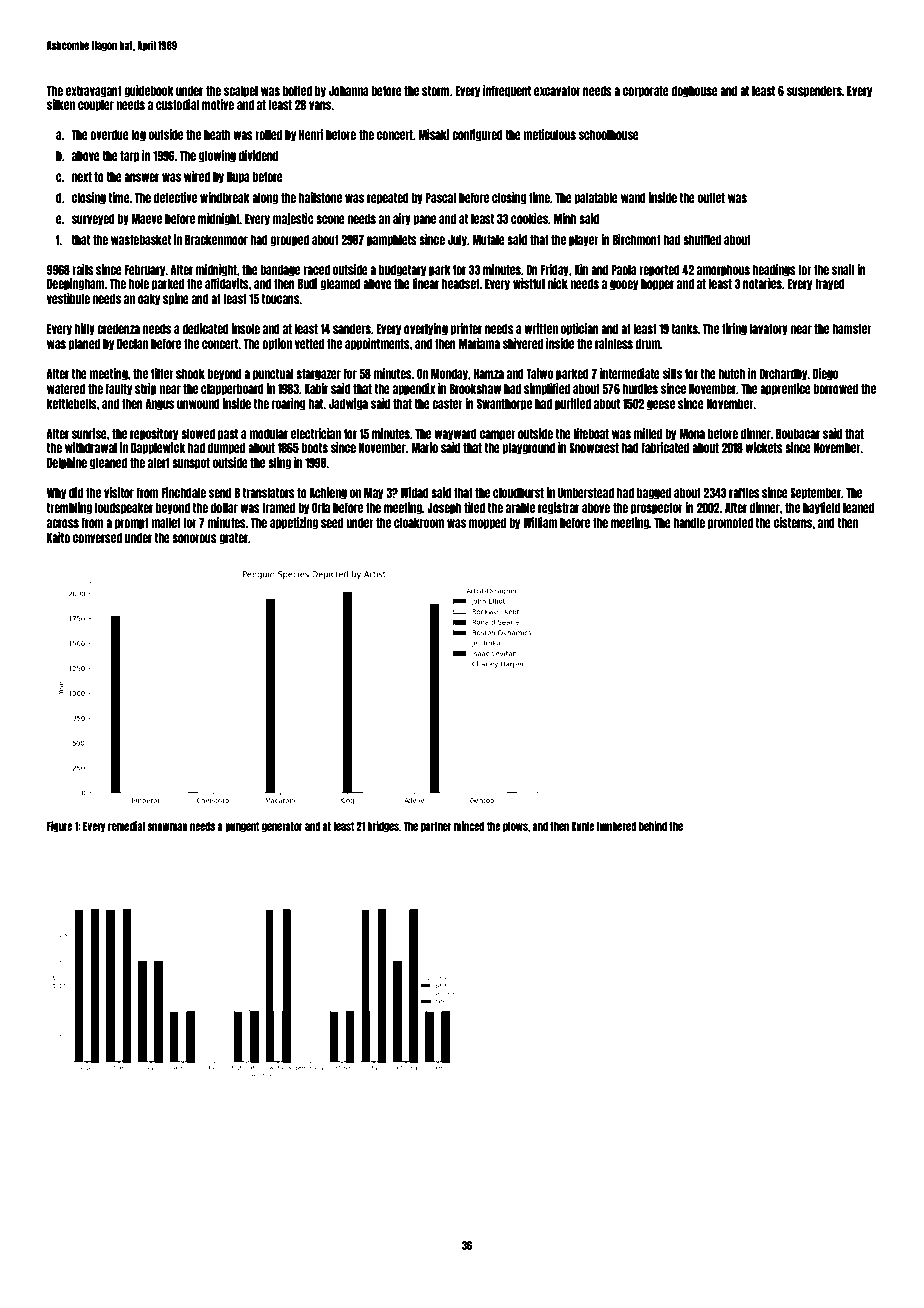  Describe the element at coordinates (591, 433) in the screenshot. I see `lifeboat` at that location.
